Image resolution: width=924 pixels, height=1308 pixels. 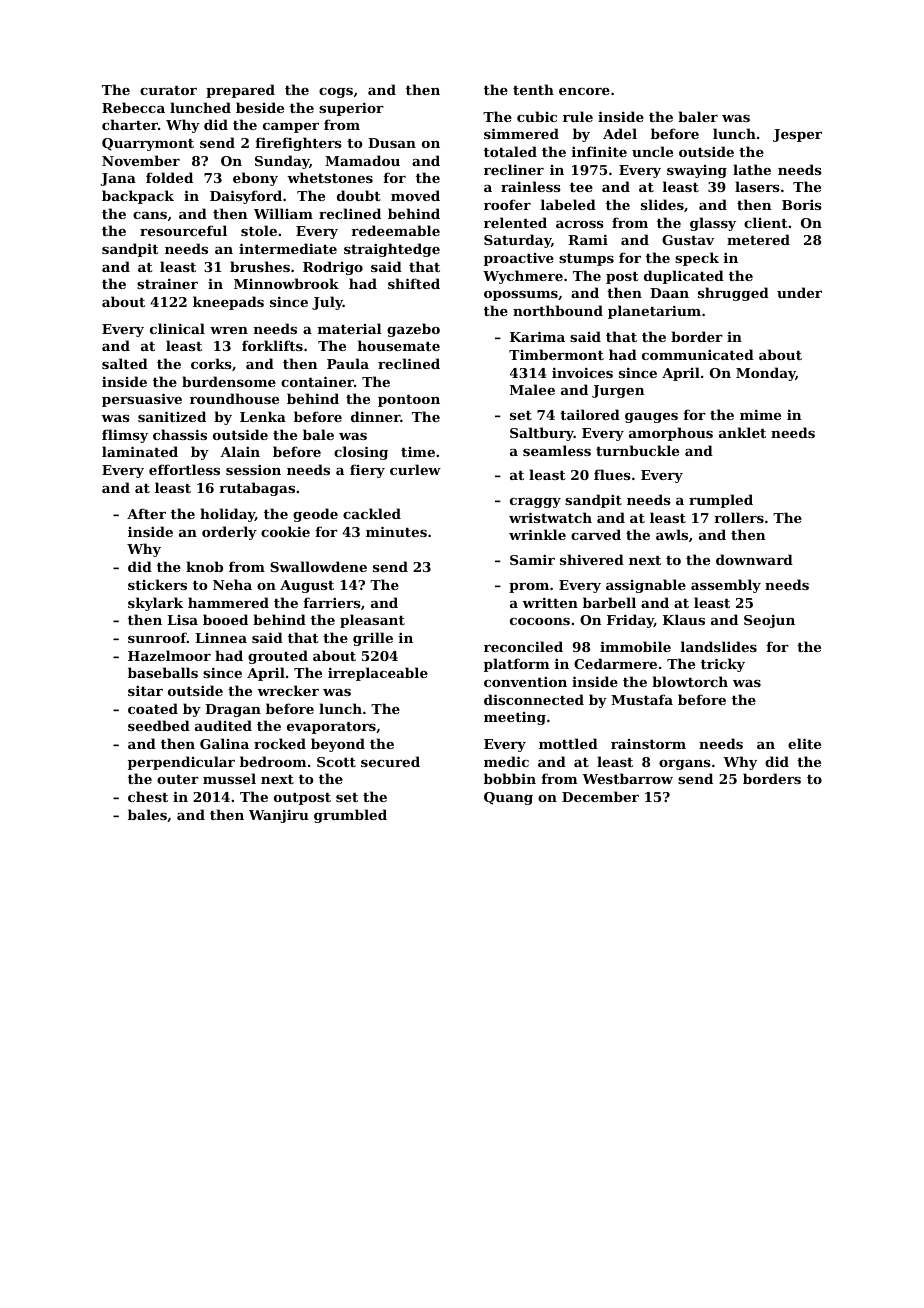 What do you see at coordinates (168, 90) in the screenshot?
I see `curator` at bounding box center [168, 90].
